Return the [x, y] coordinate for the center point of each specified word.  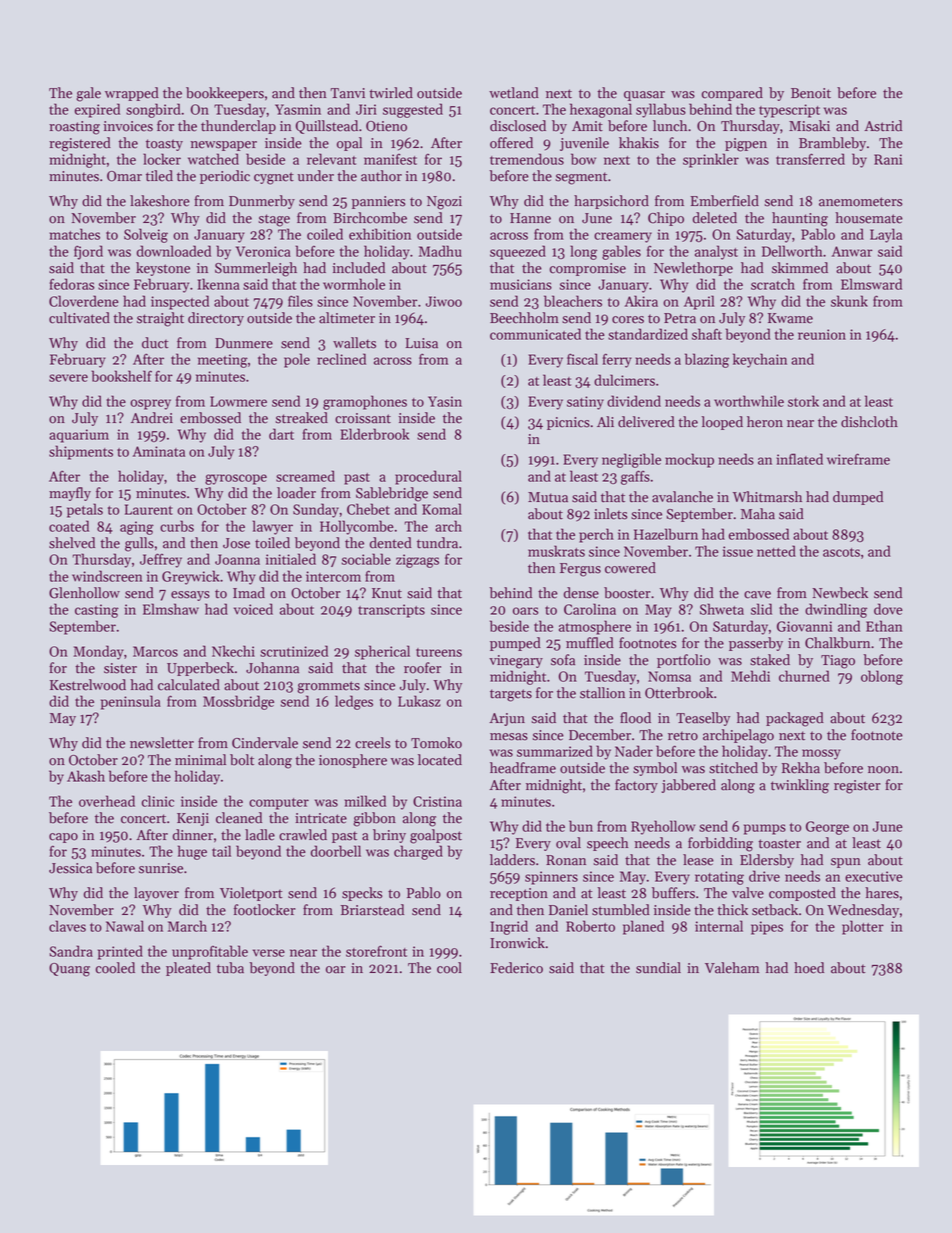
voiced [253, 609]
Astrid [883, 126]
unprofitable [210, 952]
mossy [821, 754]
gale [88, 94]
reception [519, 894]
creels [373, 743]
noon [883, 770]
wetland [514, 93]
